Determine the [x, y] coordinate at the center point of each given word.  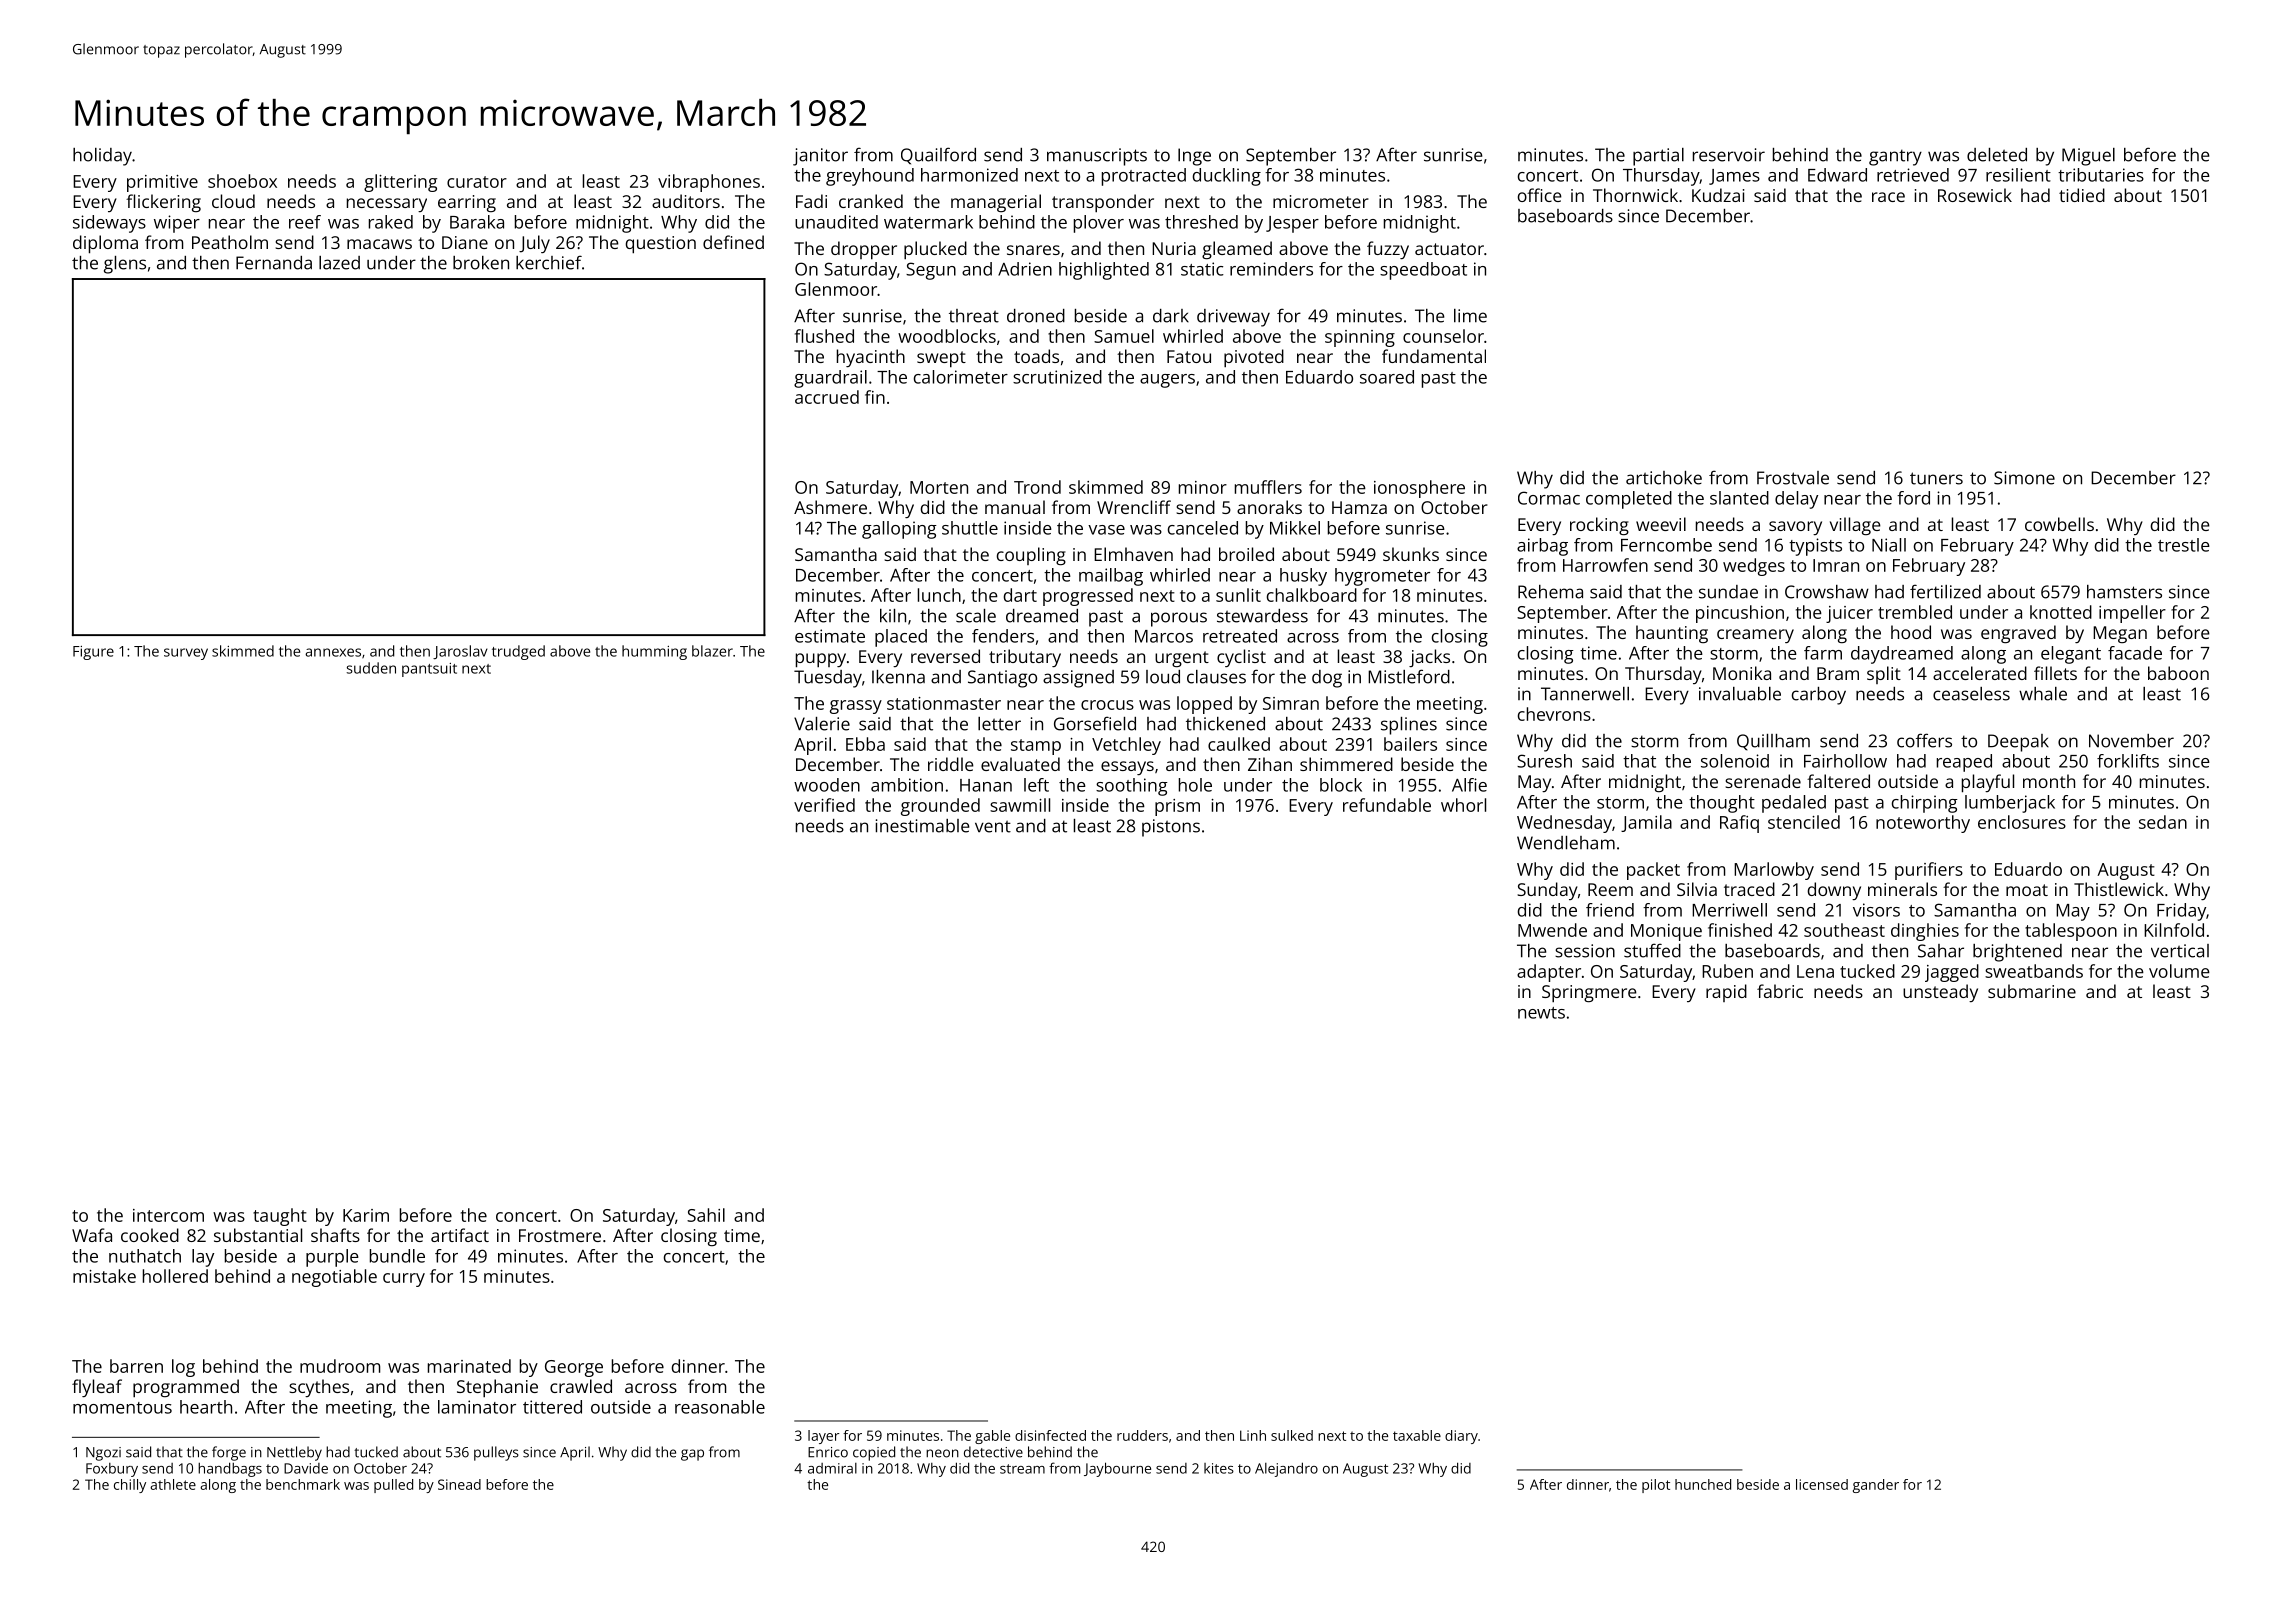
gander [1876, 1486]
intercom [168, 1215]
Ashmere [830, 507]
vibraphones [709, 183]
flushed [824, 336]
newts [1541, 1013]
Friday [2181, 912]
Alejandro [1286, 1469]
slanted [1739, 498]
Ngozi [103, 1454]
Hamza [1359, 507]
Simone [2024, 478]
